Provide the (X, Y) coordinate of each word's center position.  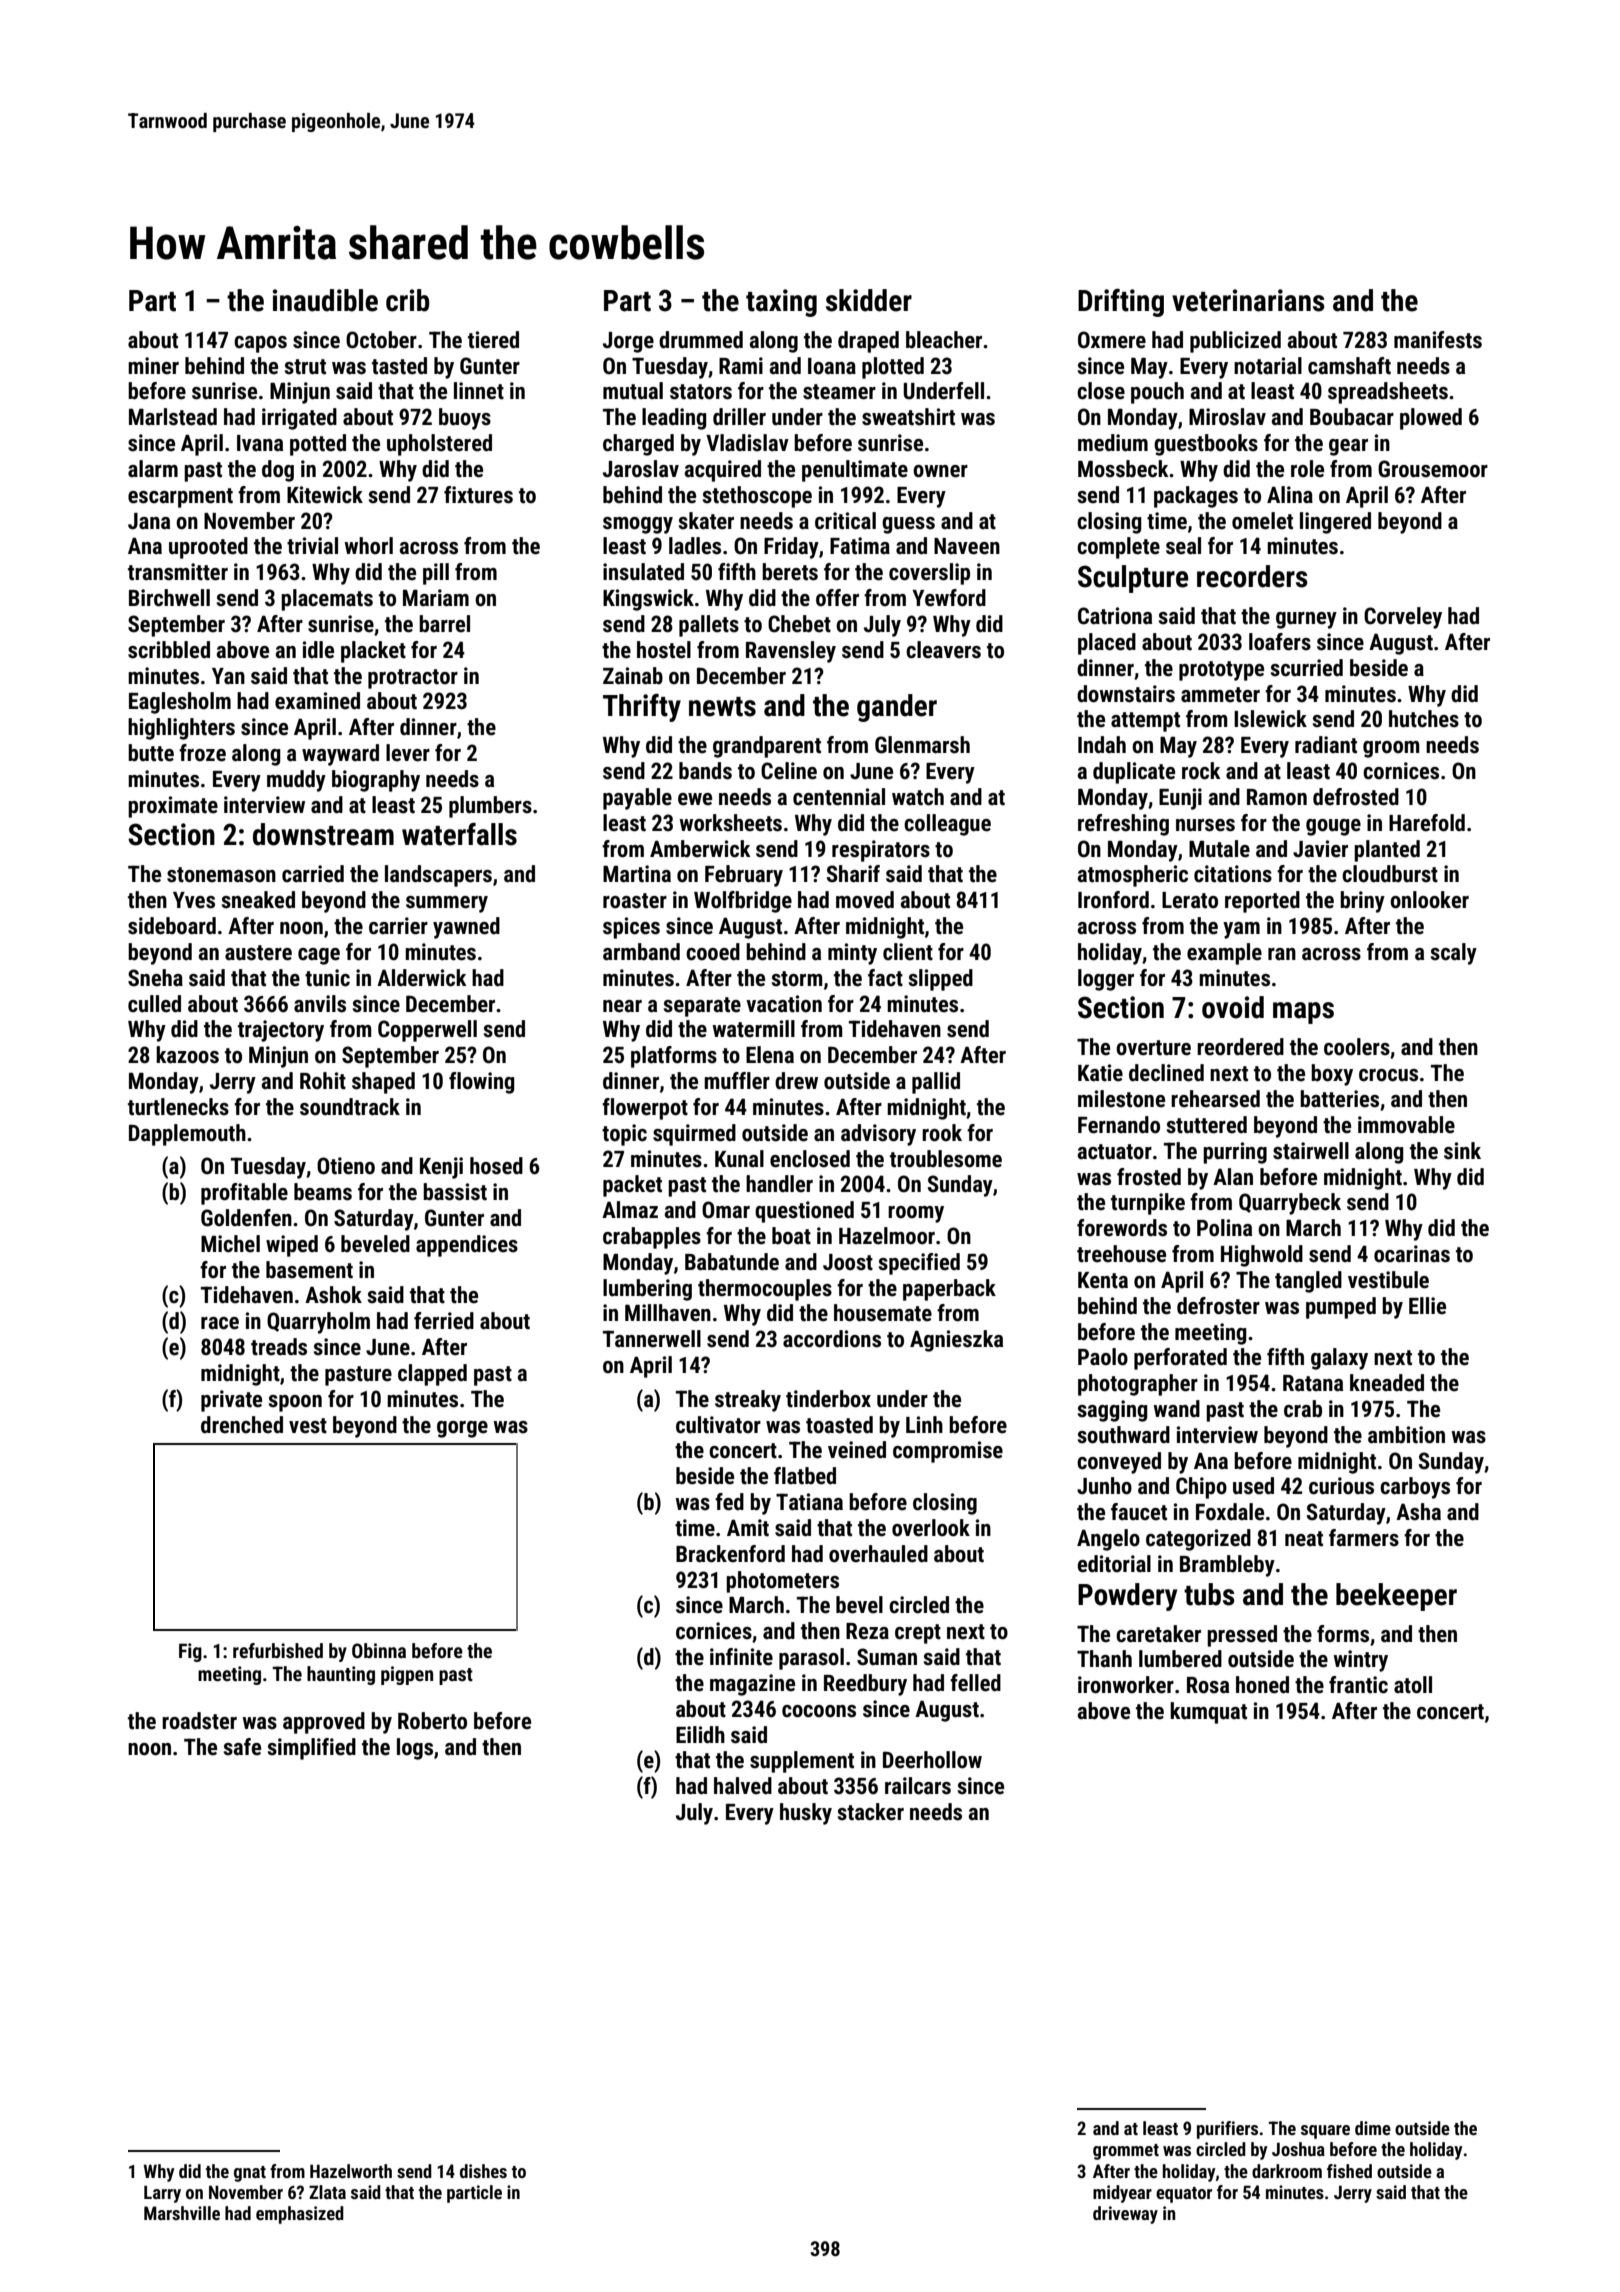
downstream (323, 834)
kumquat (1208, 1713)
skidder (869, 300)
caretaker (1158, 1634)
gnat (250, 2174)
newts (722, 707)
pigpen (407, 1675)
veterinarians (1248, 300)
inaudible (325, 300)
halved (743, 1786)
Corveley (1403, 618)
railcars (918, 1786)
